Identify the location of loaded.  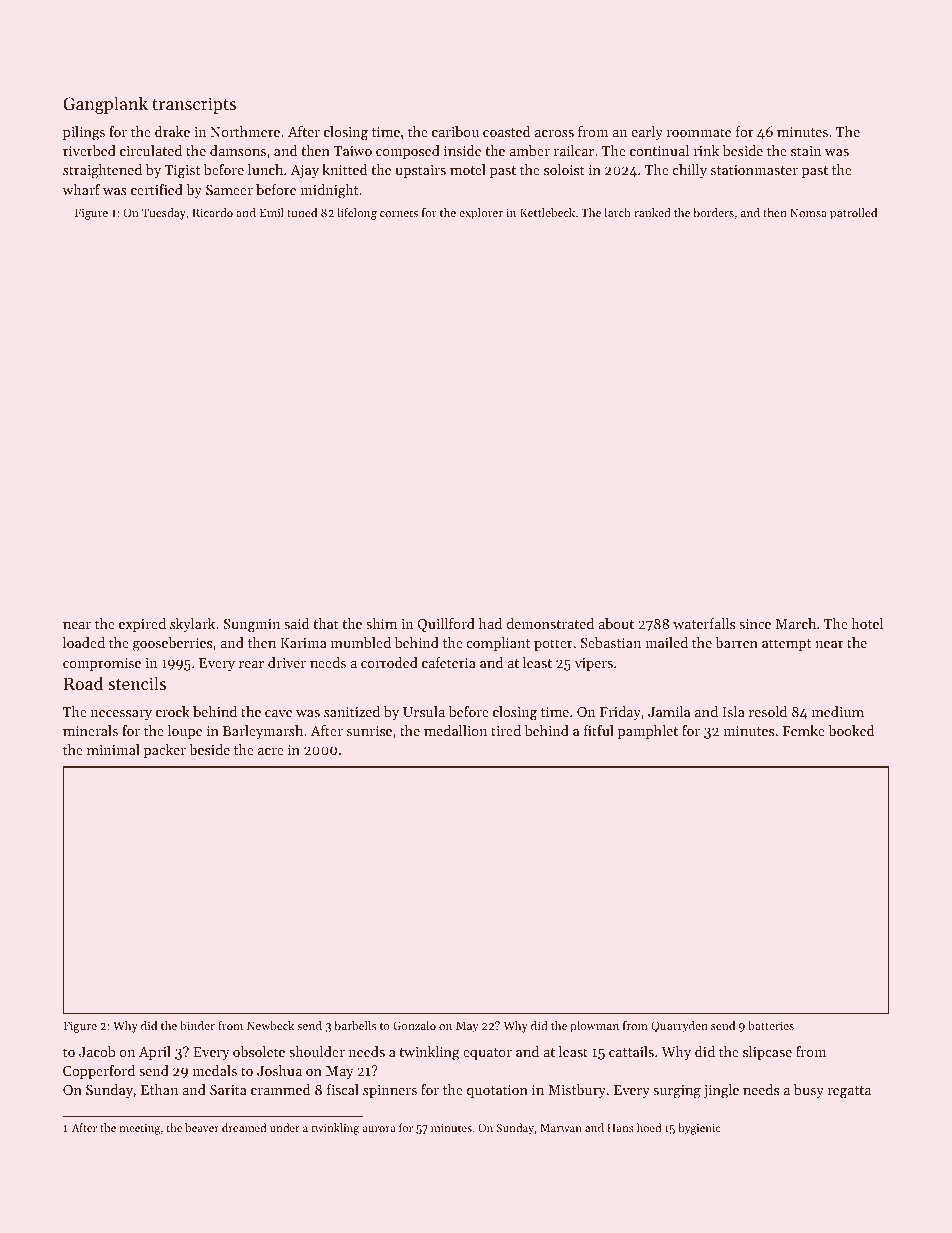
(84, 642).
